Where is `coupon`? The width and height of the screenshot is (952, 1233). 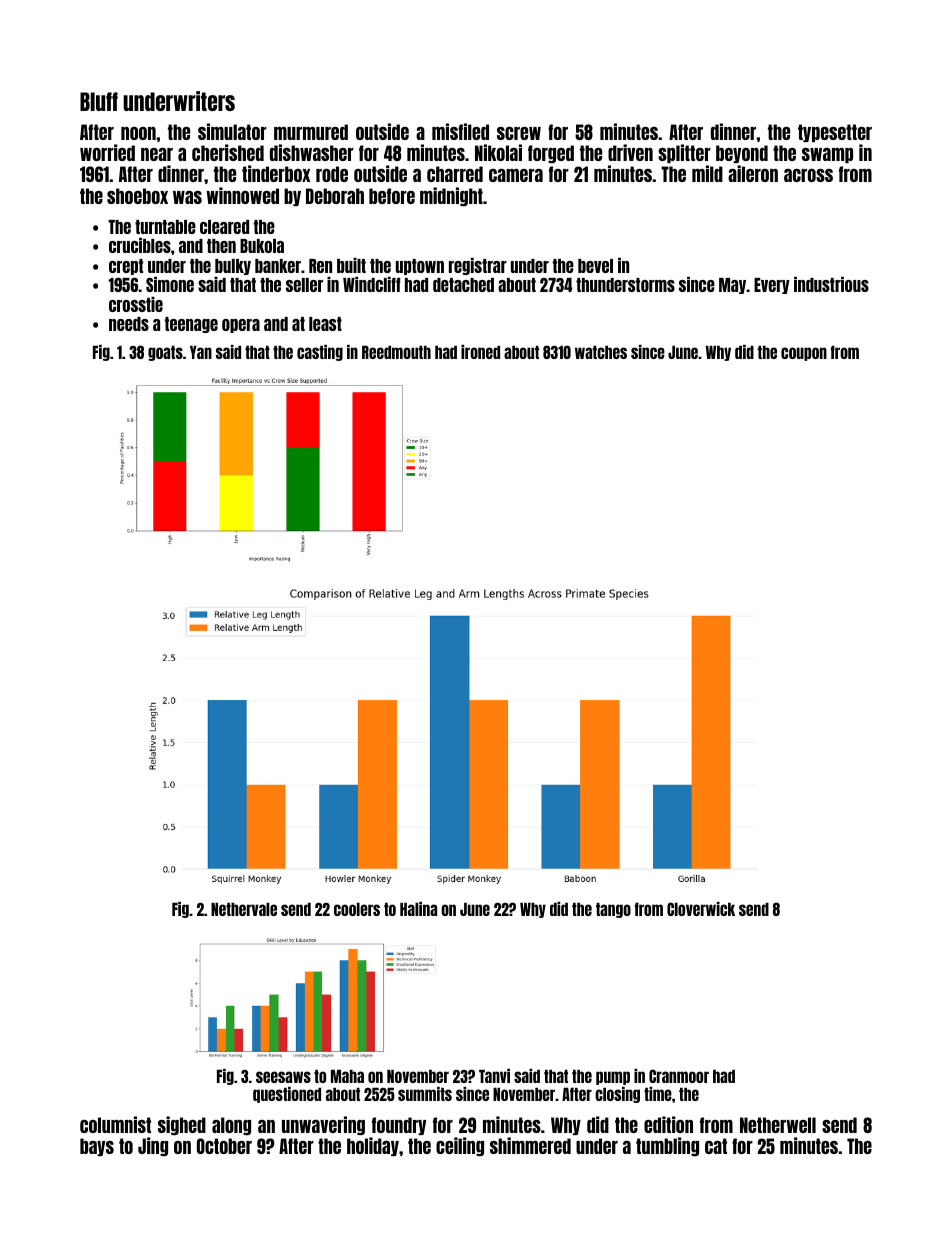 coupon is located at coordinates (804, 354).
